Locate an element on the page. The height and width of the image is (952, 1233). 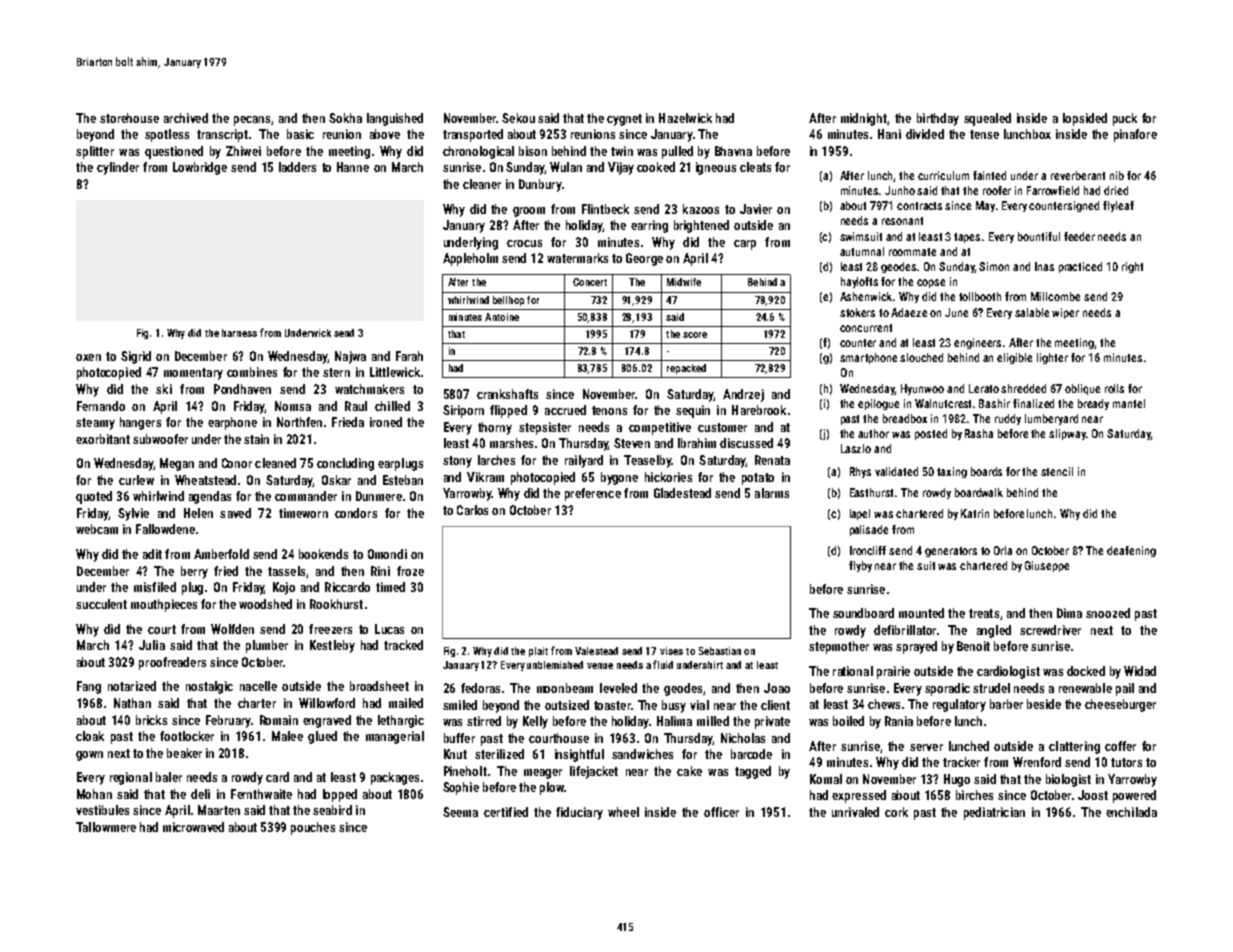
lumberyard is located at coordinates (1051, 419).
